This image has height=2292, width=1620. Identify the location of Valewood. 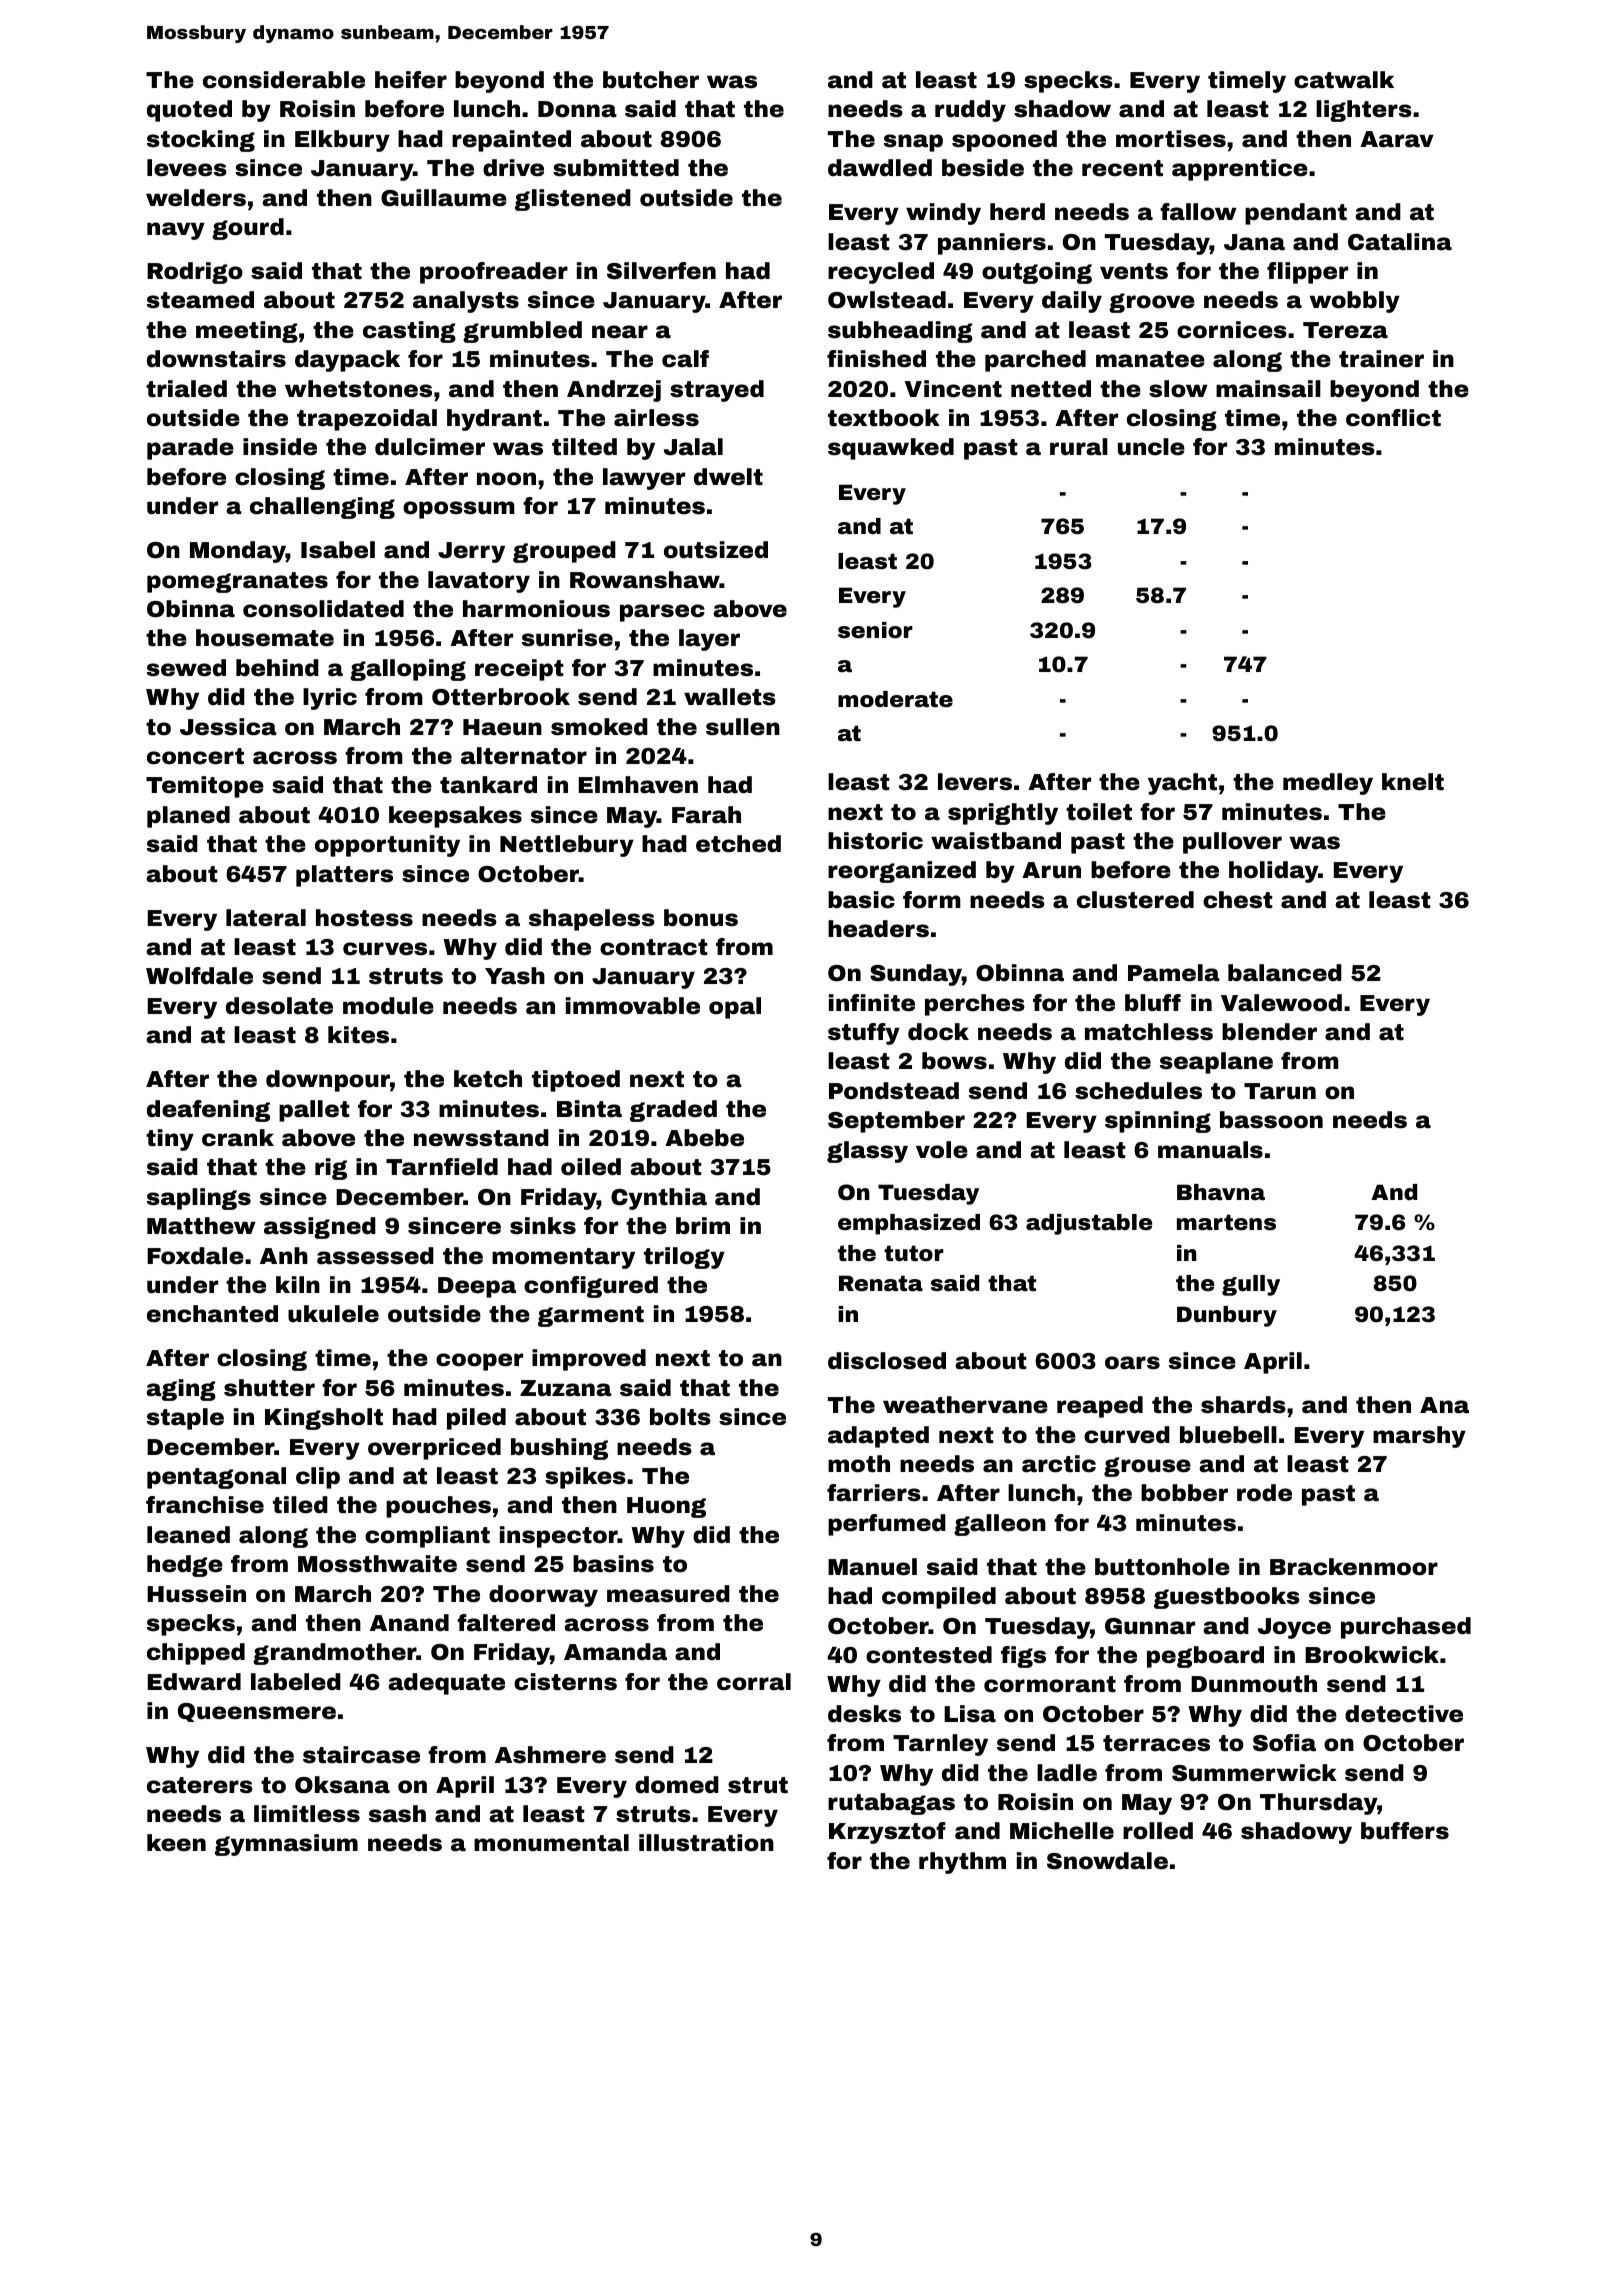
(1281, 1003).
